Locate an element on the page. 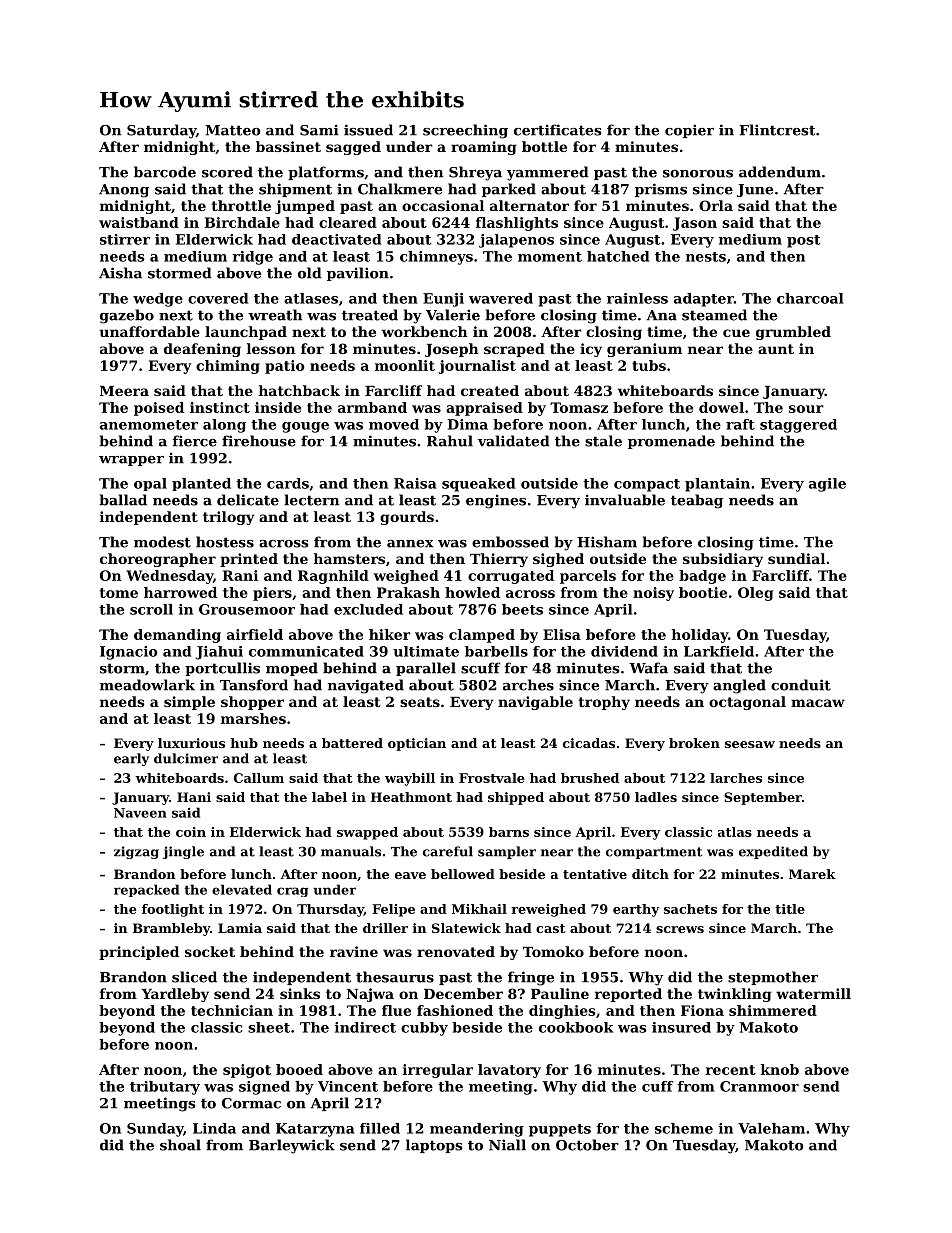 Image resolution: width=952 pixels, height=1233 pixels. wavered is located at coordinates (501, 298).
